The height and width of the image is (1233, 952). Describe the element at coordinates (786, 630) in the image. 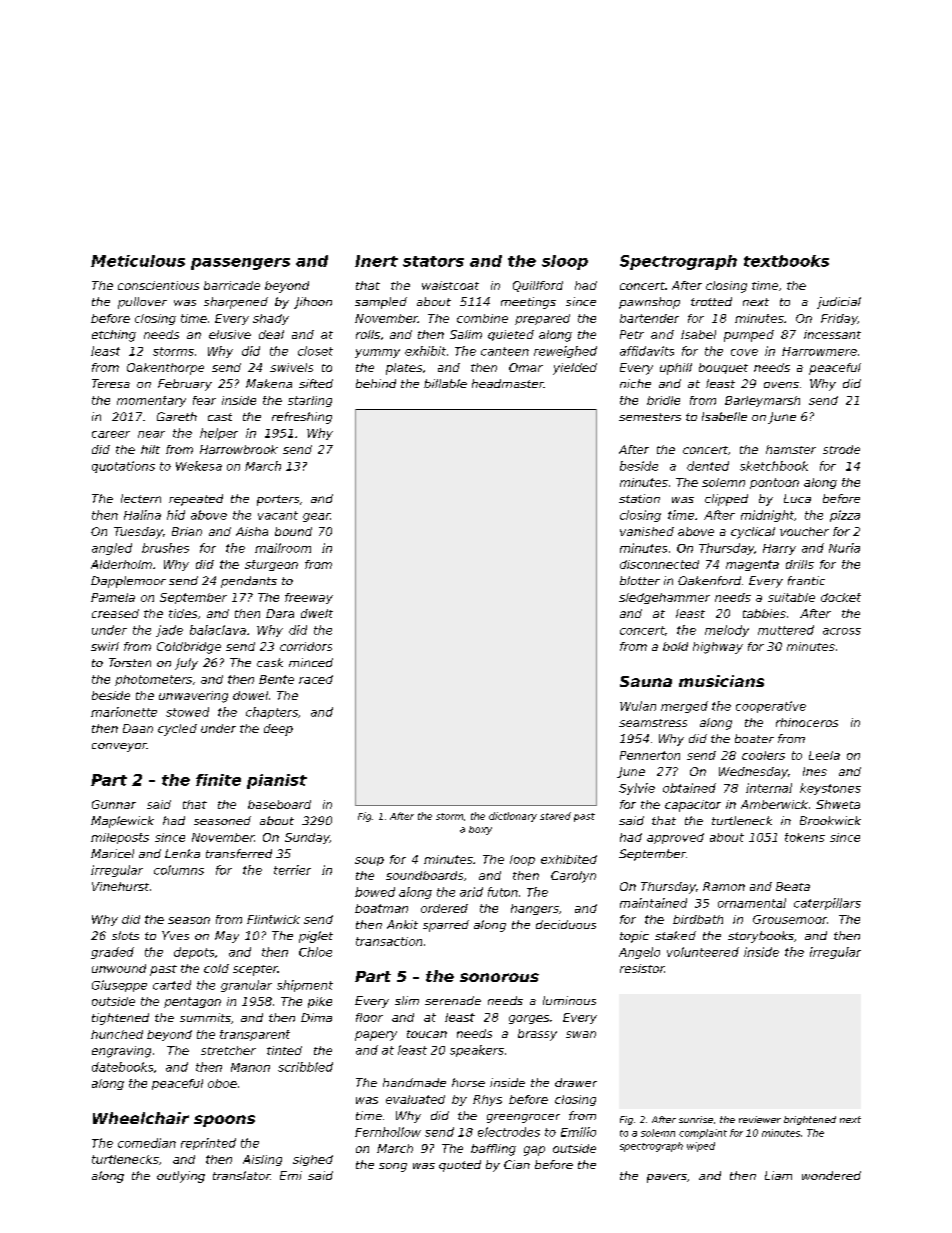

I see `muttered` at that location.
